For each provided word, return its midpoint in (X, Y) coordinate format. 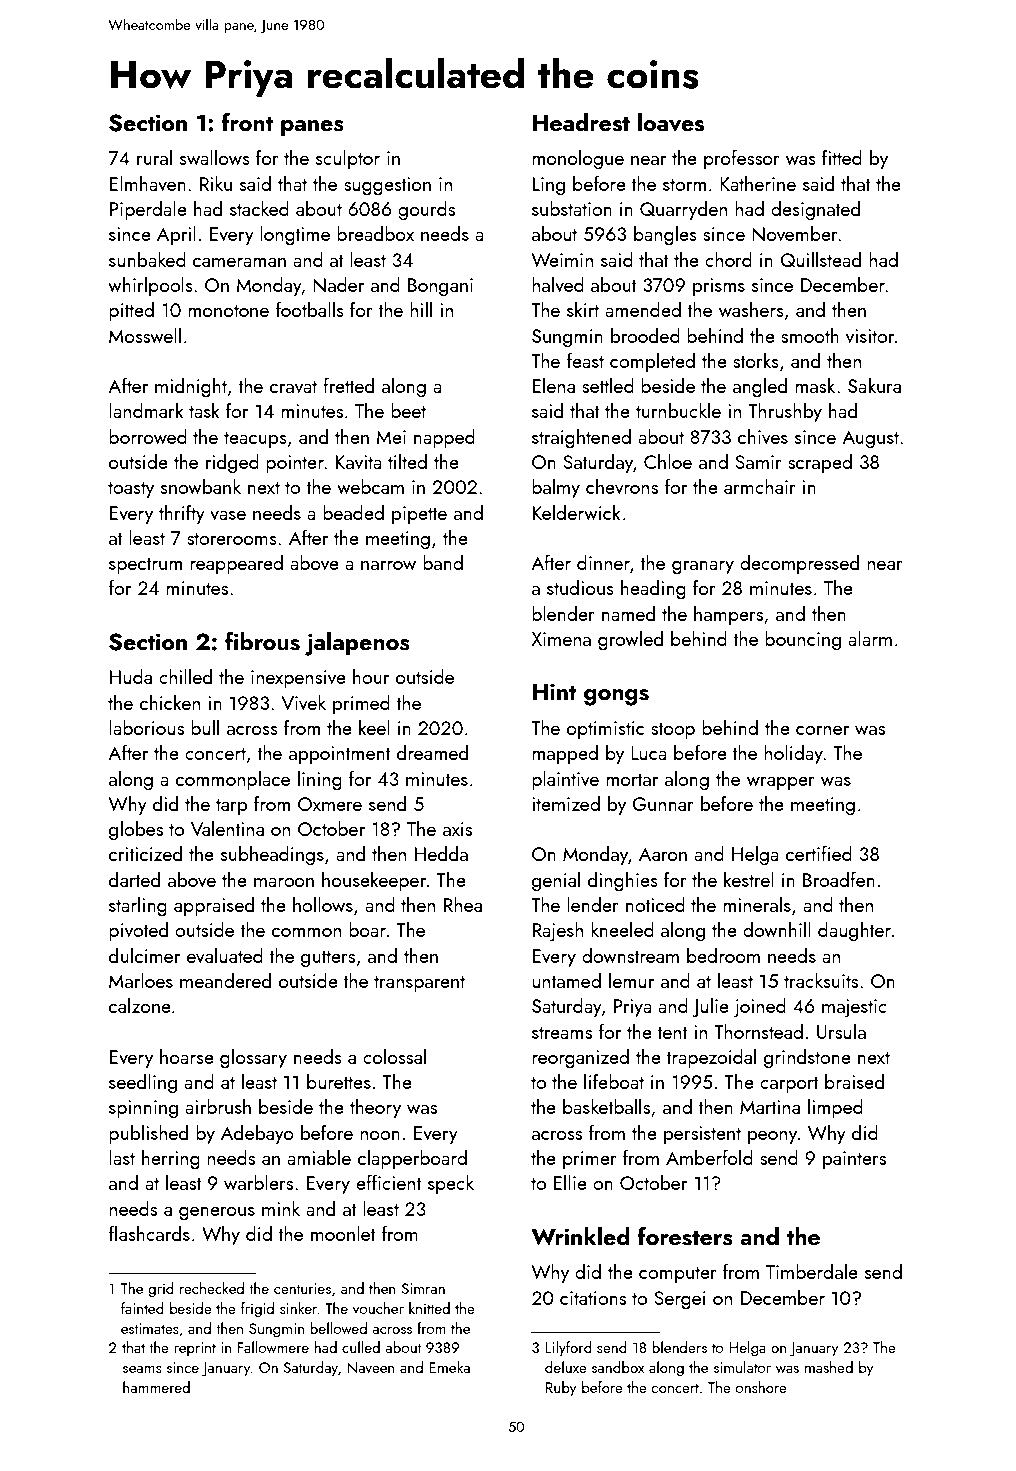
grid (161, 1290)
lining (320, 780)
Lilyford (569, 1349)
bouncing (803, 640)
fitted (842, 157)
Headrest (581, 122)
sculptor (348, 159)
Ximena (561, 639)
